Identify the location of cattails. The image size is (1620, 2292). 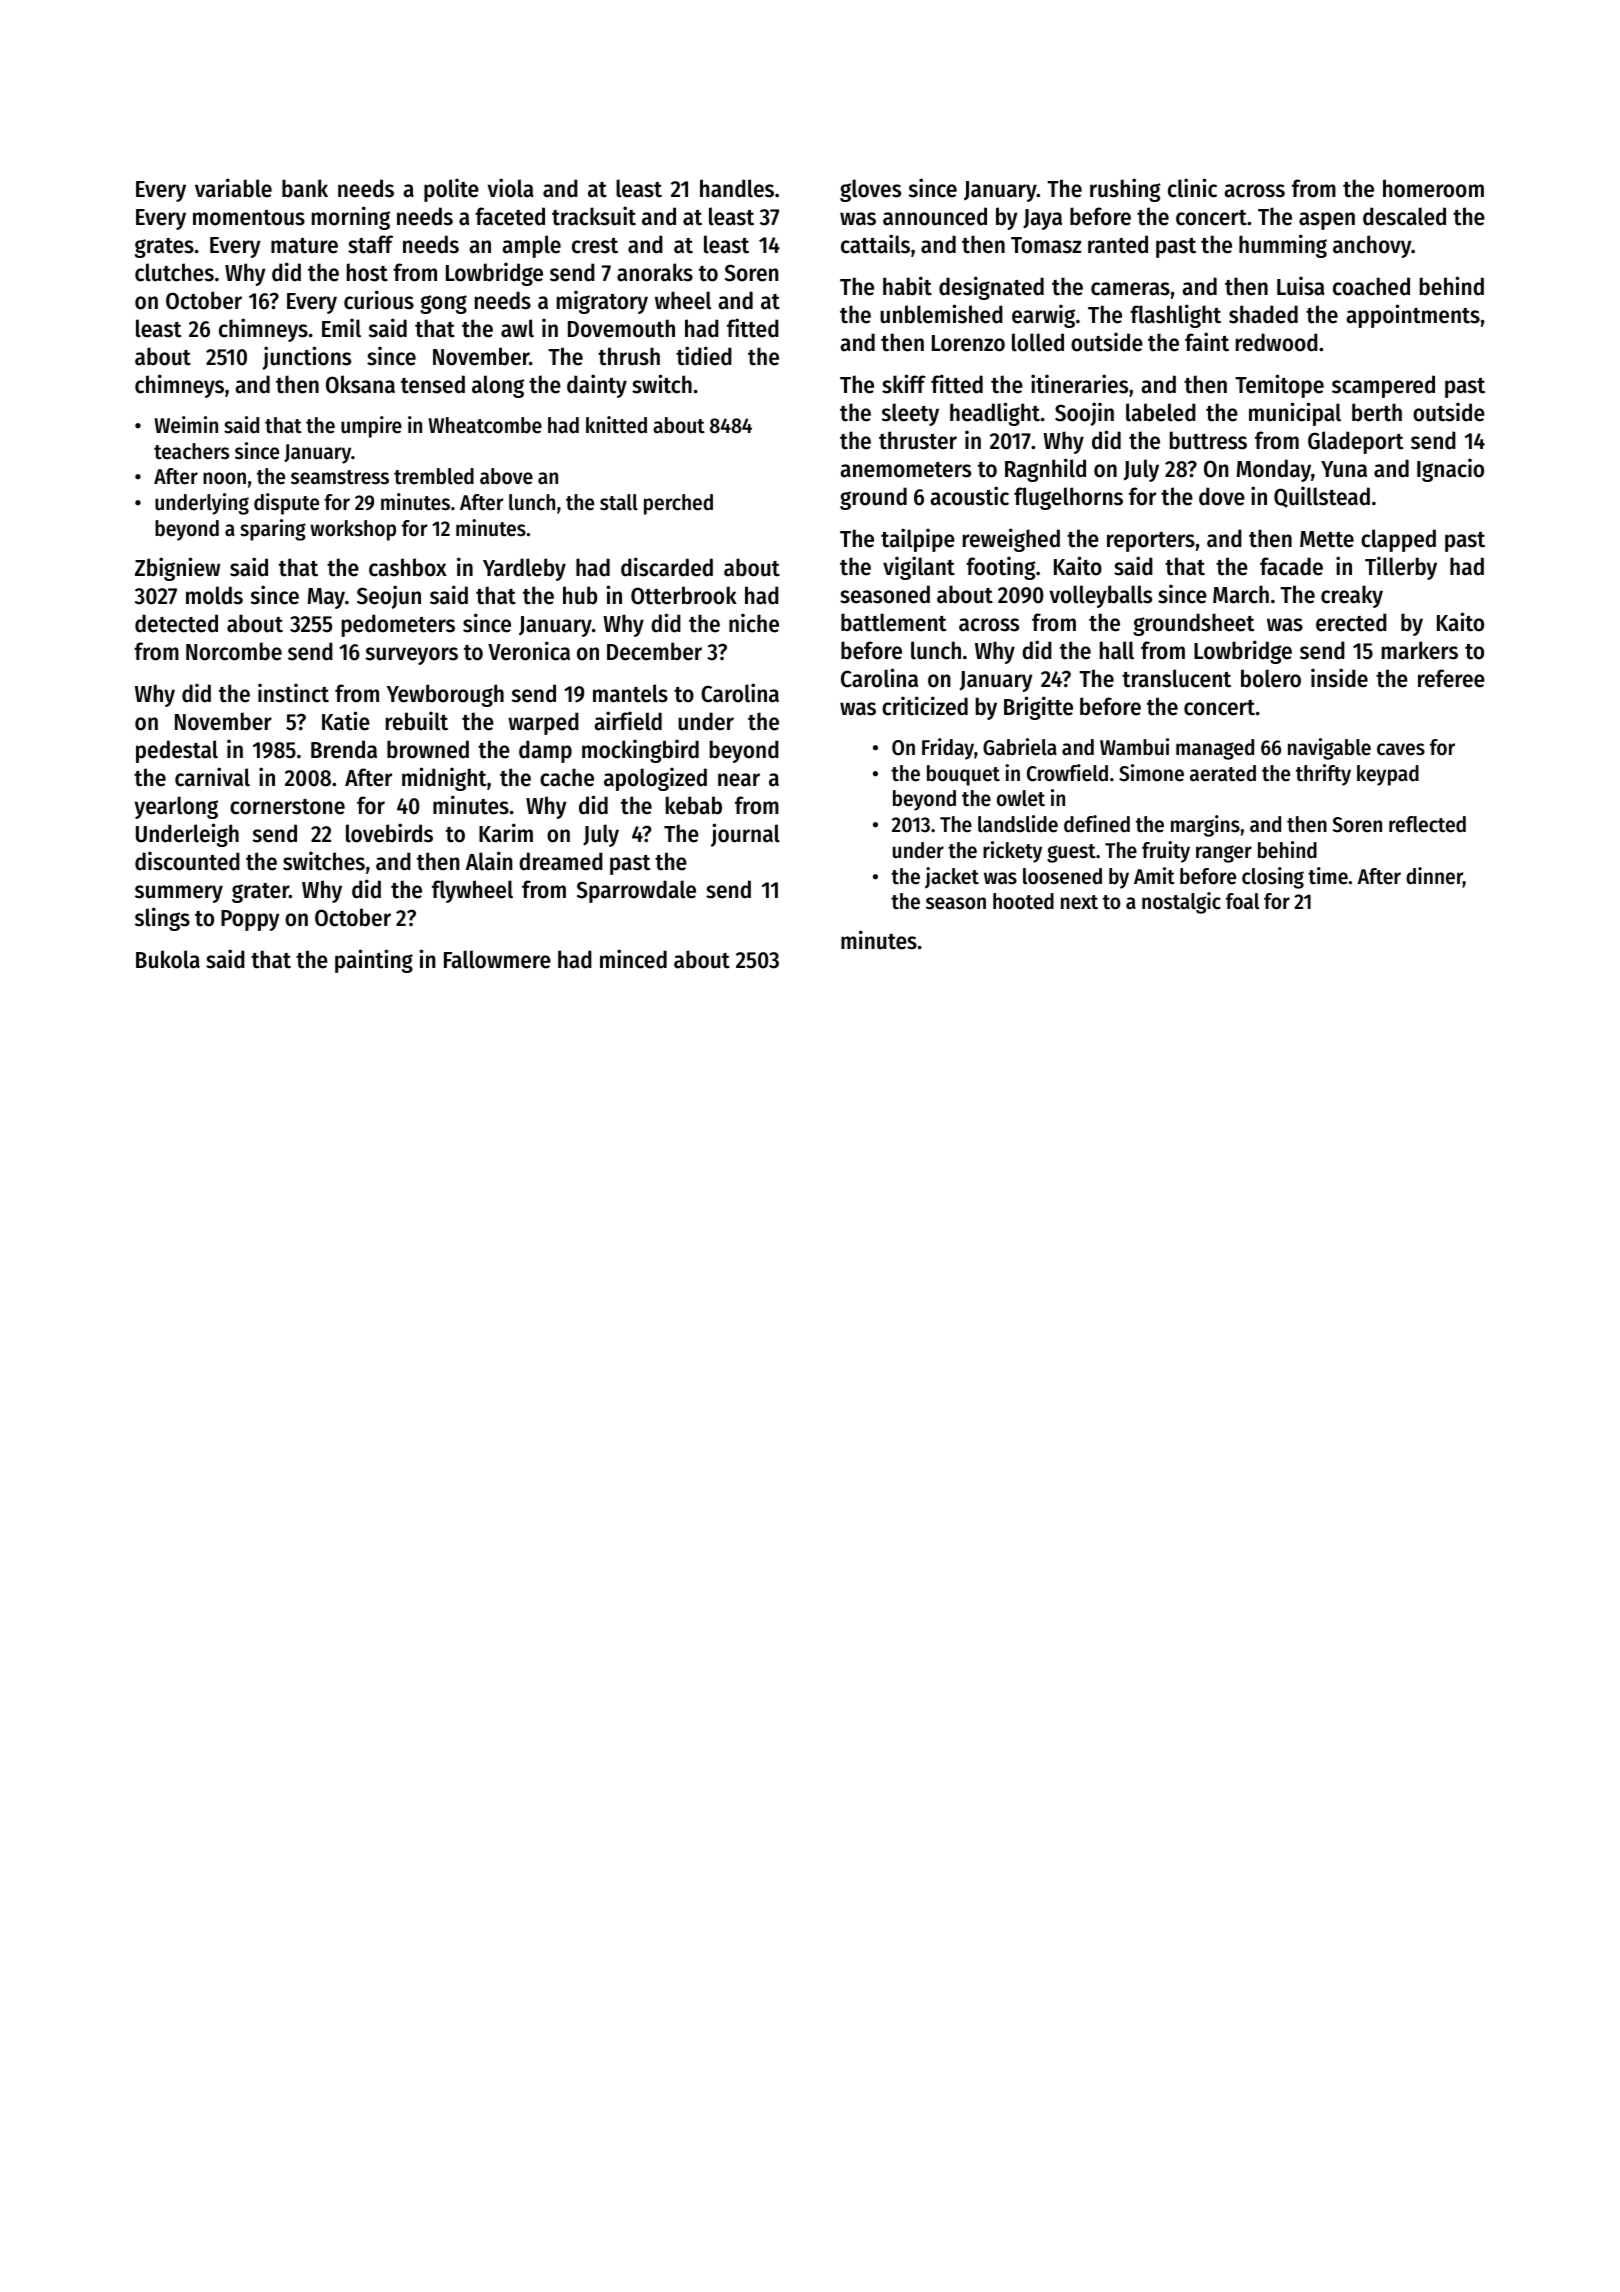
(875, 244).
